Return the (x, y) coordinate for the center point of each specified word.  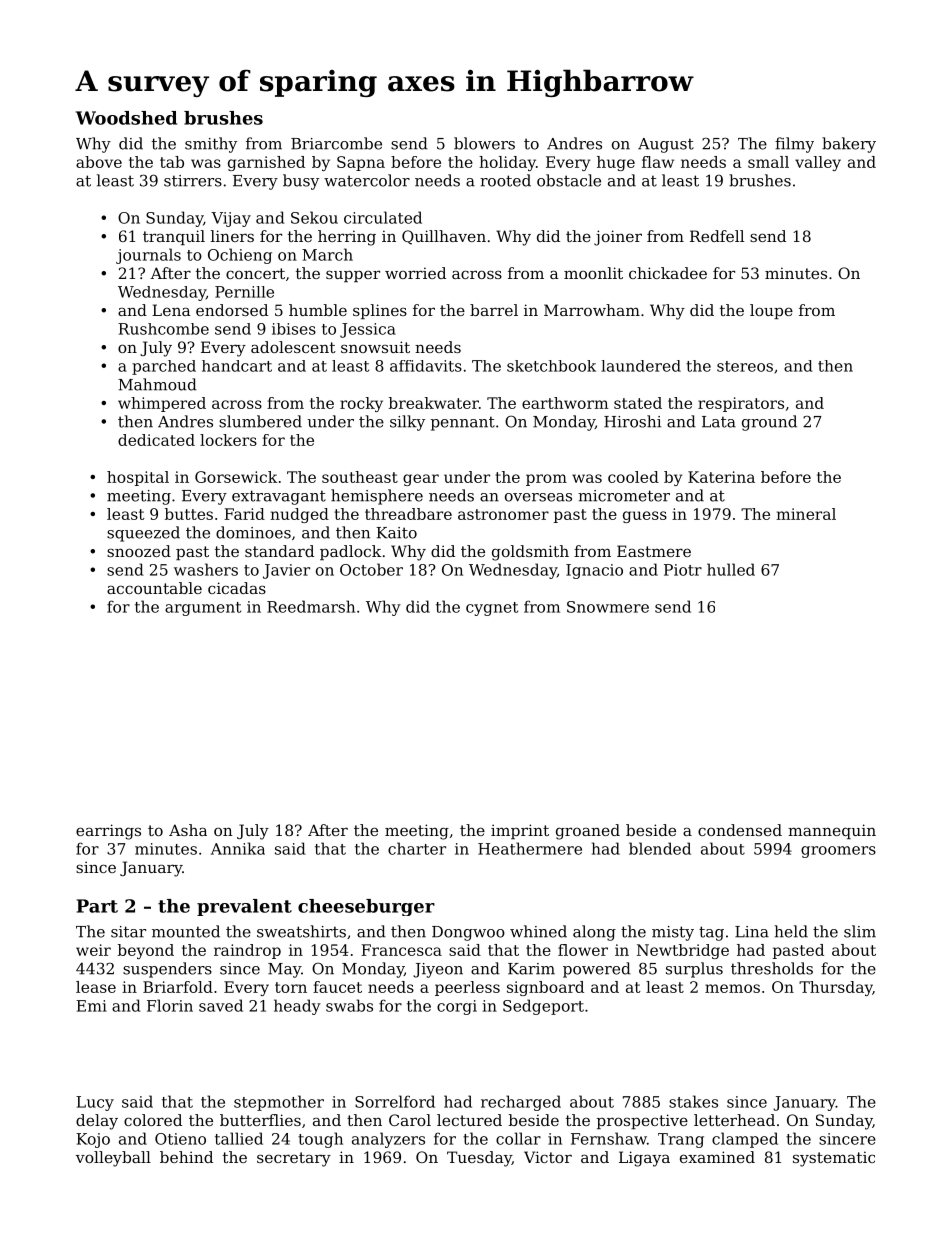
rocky (361, 404)
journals (148, 256)
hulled (731, 569)
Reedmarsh (311, 606)
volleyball (113, 1159)
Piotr (683, 570)
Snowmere (608, 607)
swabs (349, 1005)
